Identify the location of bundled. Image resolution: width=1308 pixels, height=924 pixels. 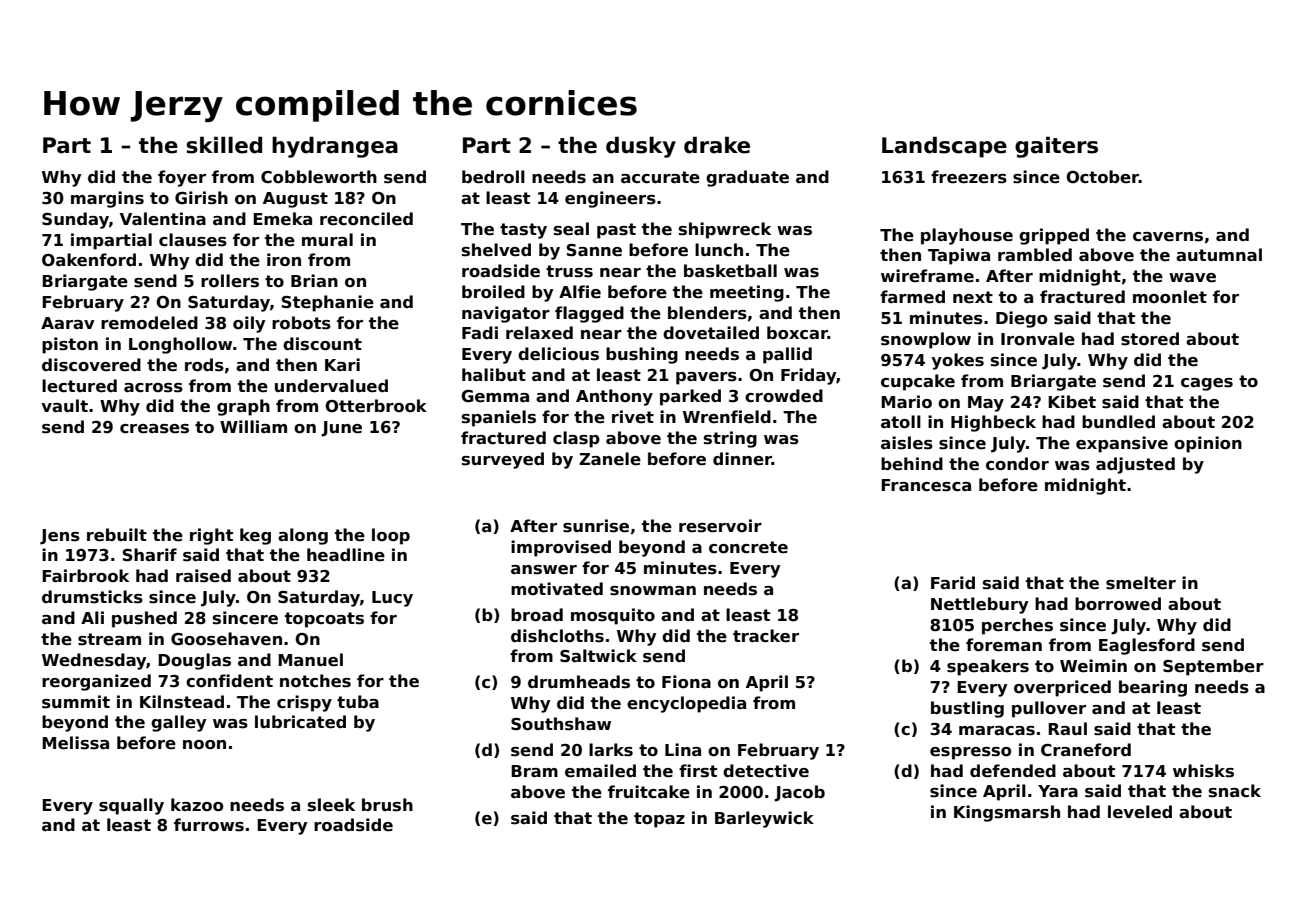
(1118, 422).
